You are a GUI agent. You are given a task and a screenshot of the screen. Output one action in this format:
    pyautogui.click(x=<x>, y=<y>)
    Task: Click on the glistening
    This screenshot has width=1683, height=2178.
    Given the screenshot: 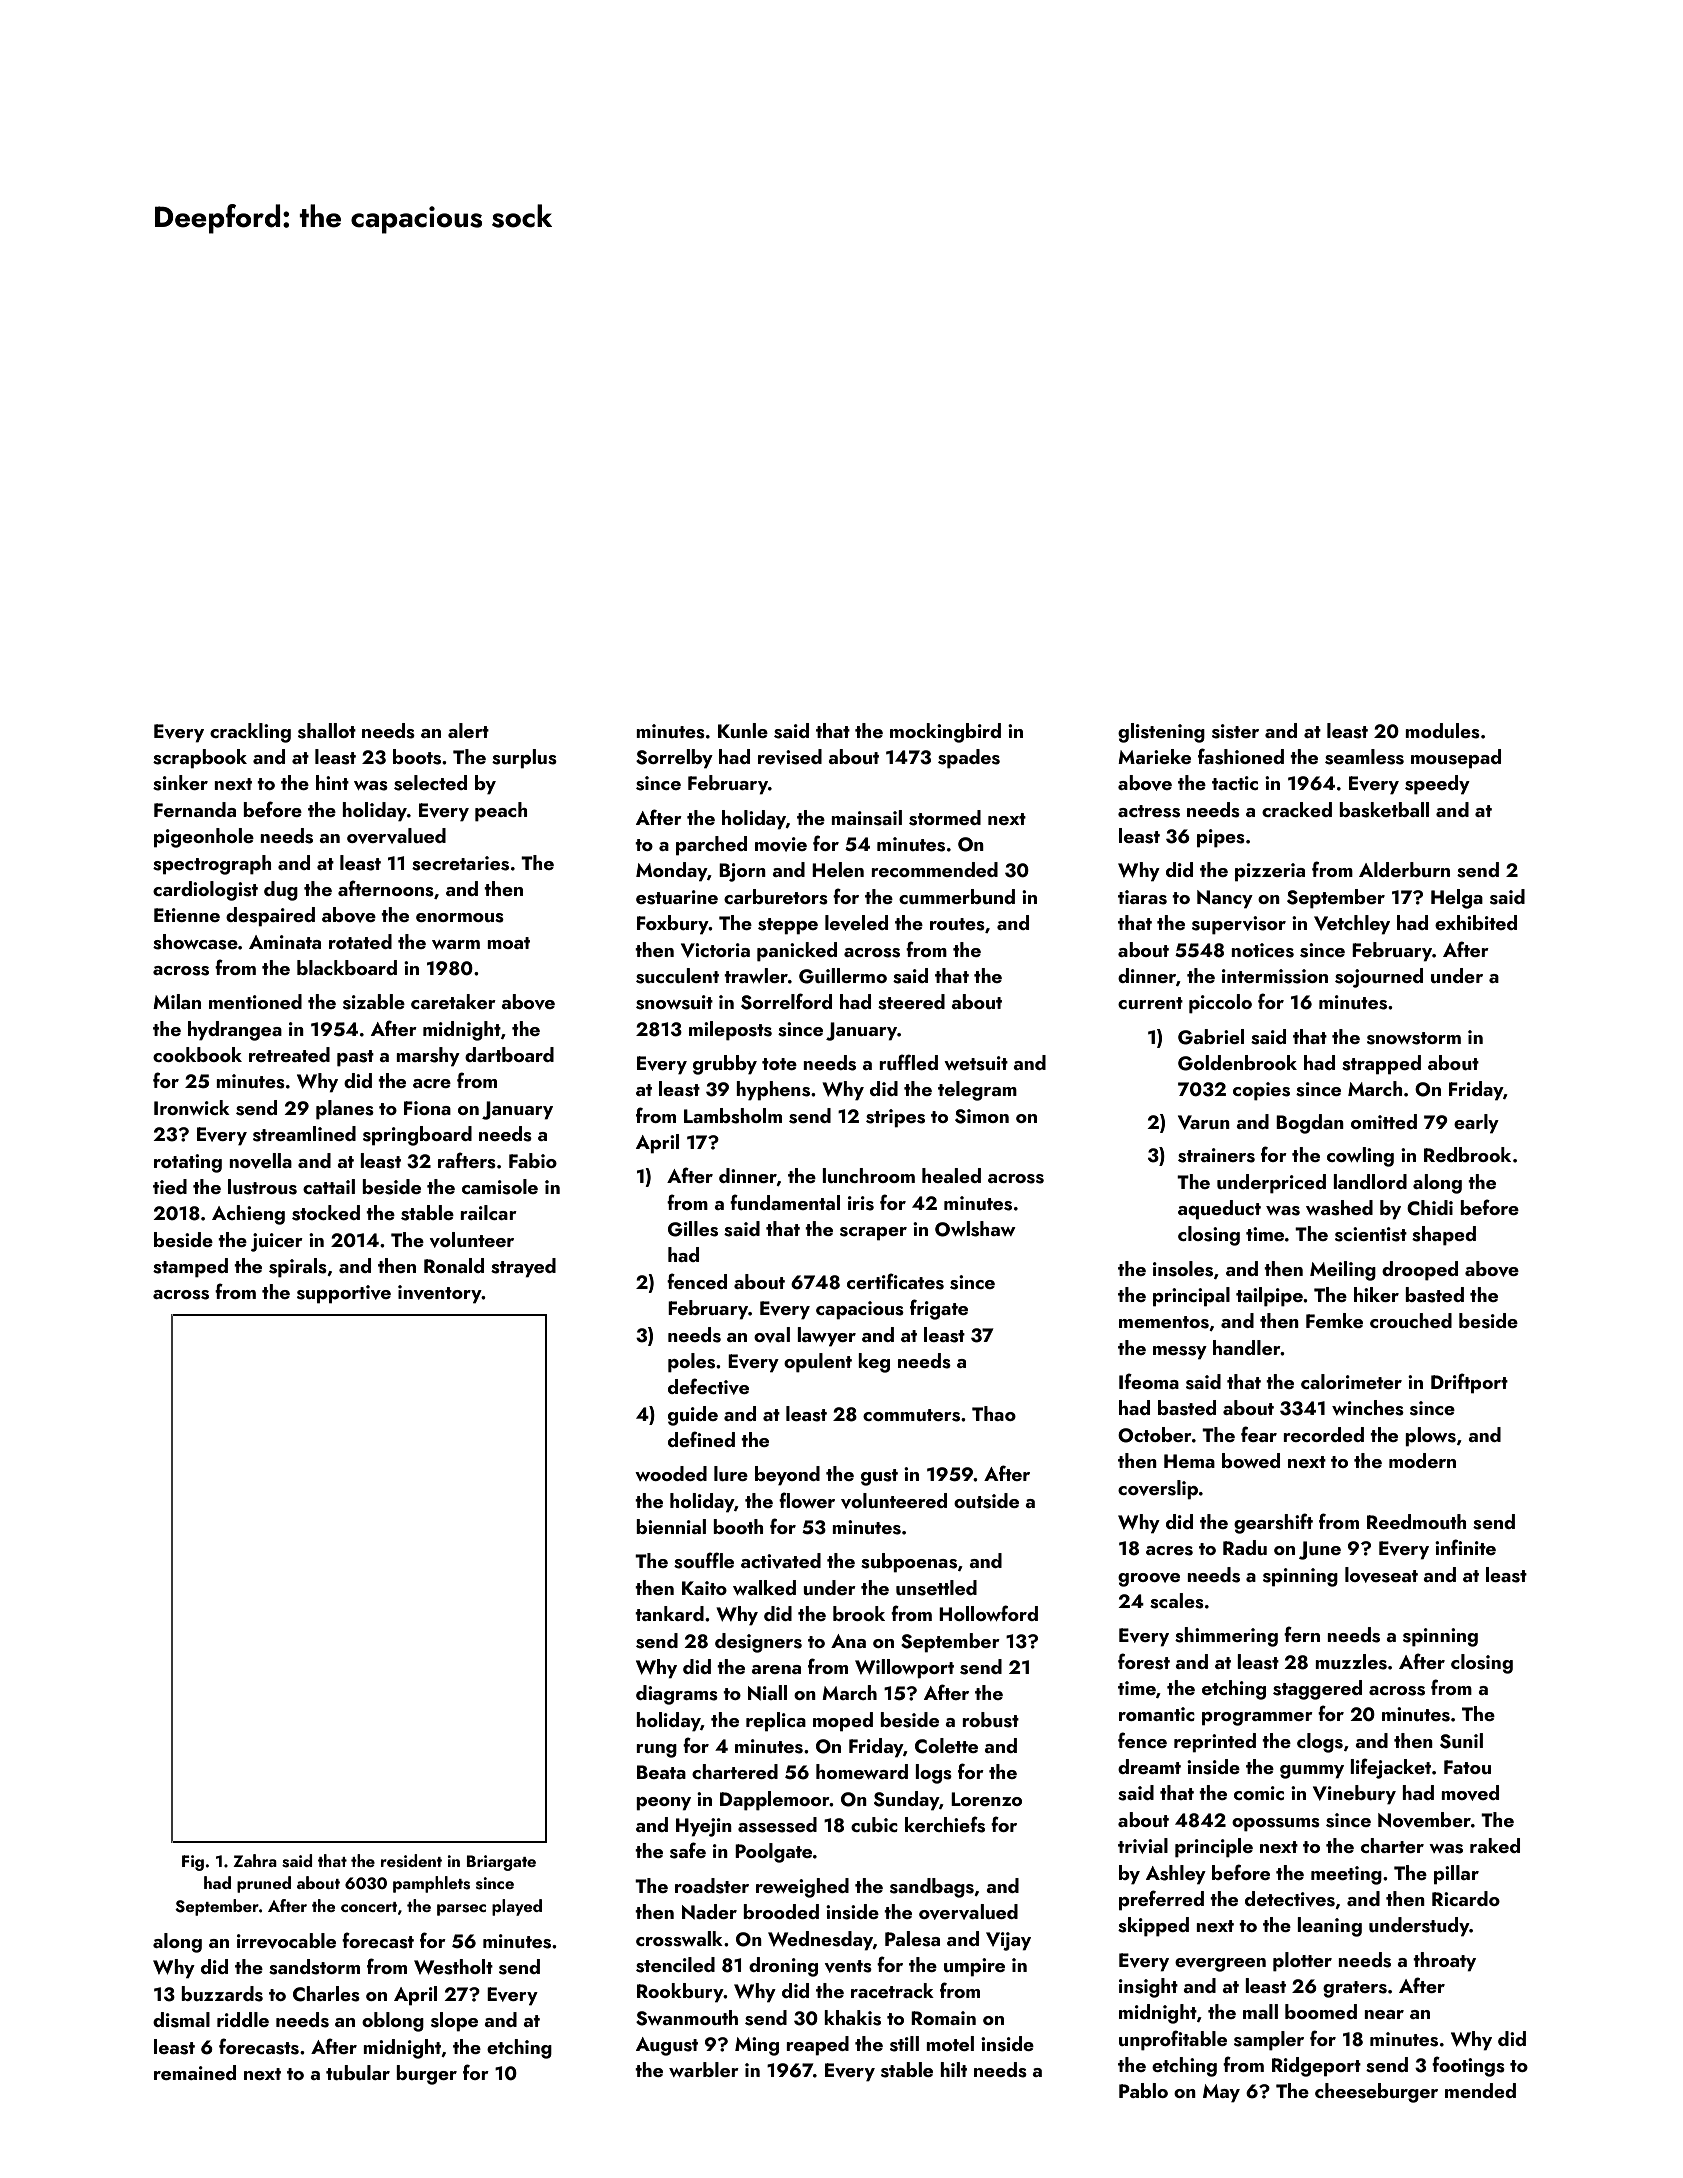 What is the action you would take?
    pyautogui.click(x=1161, y=733)
